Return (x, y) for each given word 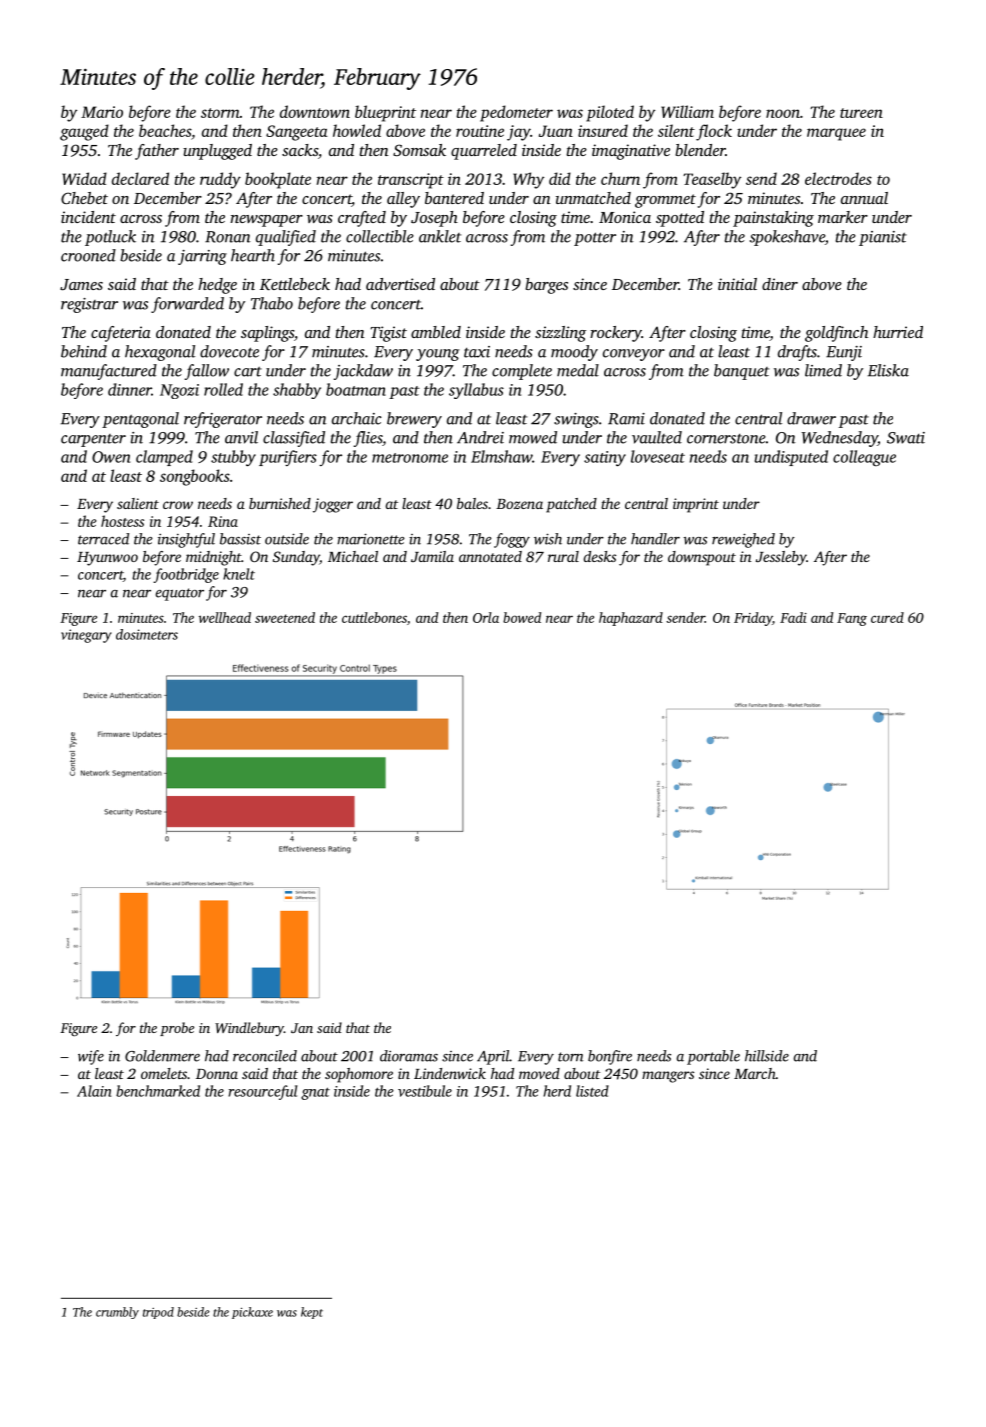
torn (571, 1057)
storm (220, 113)
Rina (223, 521)
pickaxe (252, 1313)
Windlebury (249, 1029)
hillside (767, 1056)
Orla (486, 617)
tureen (861, 113)
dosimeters (147, 634)
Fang (852, 619)
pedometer (516, 113)
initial (737, 284)
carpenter (93, 440)
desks (600, 556)
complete (522, 372)
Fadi (793, 617)
